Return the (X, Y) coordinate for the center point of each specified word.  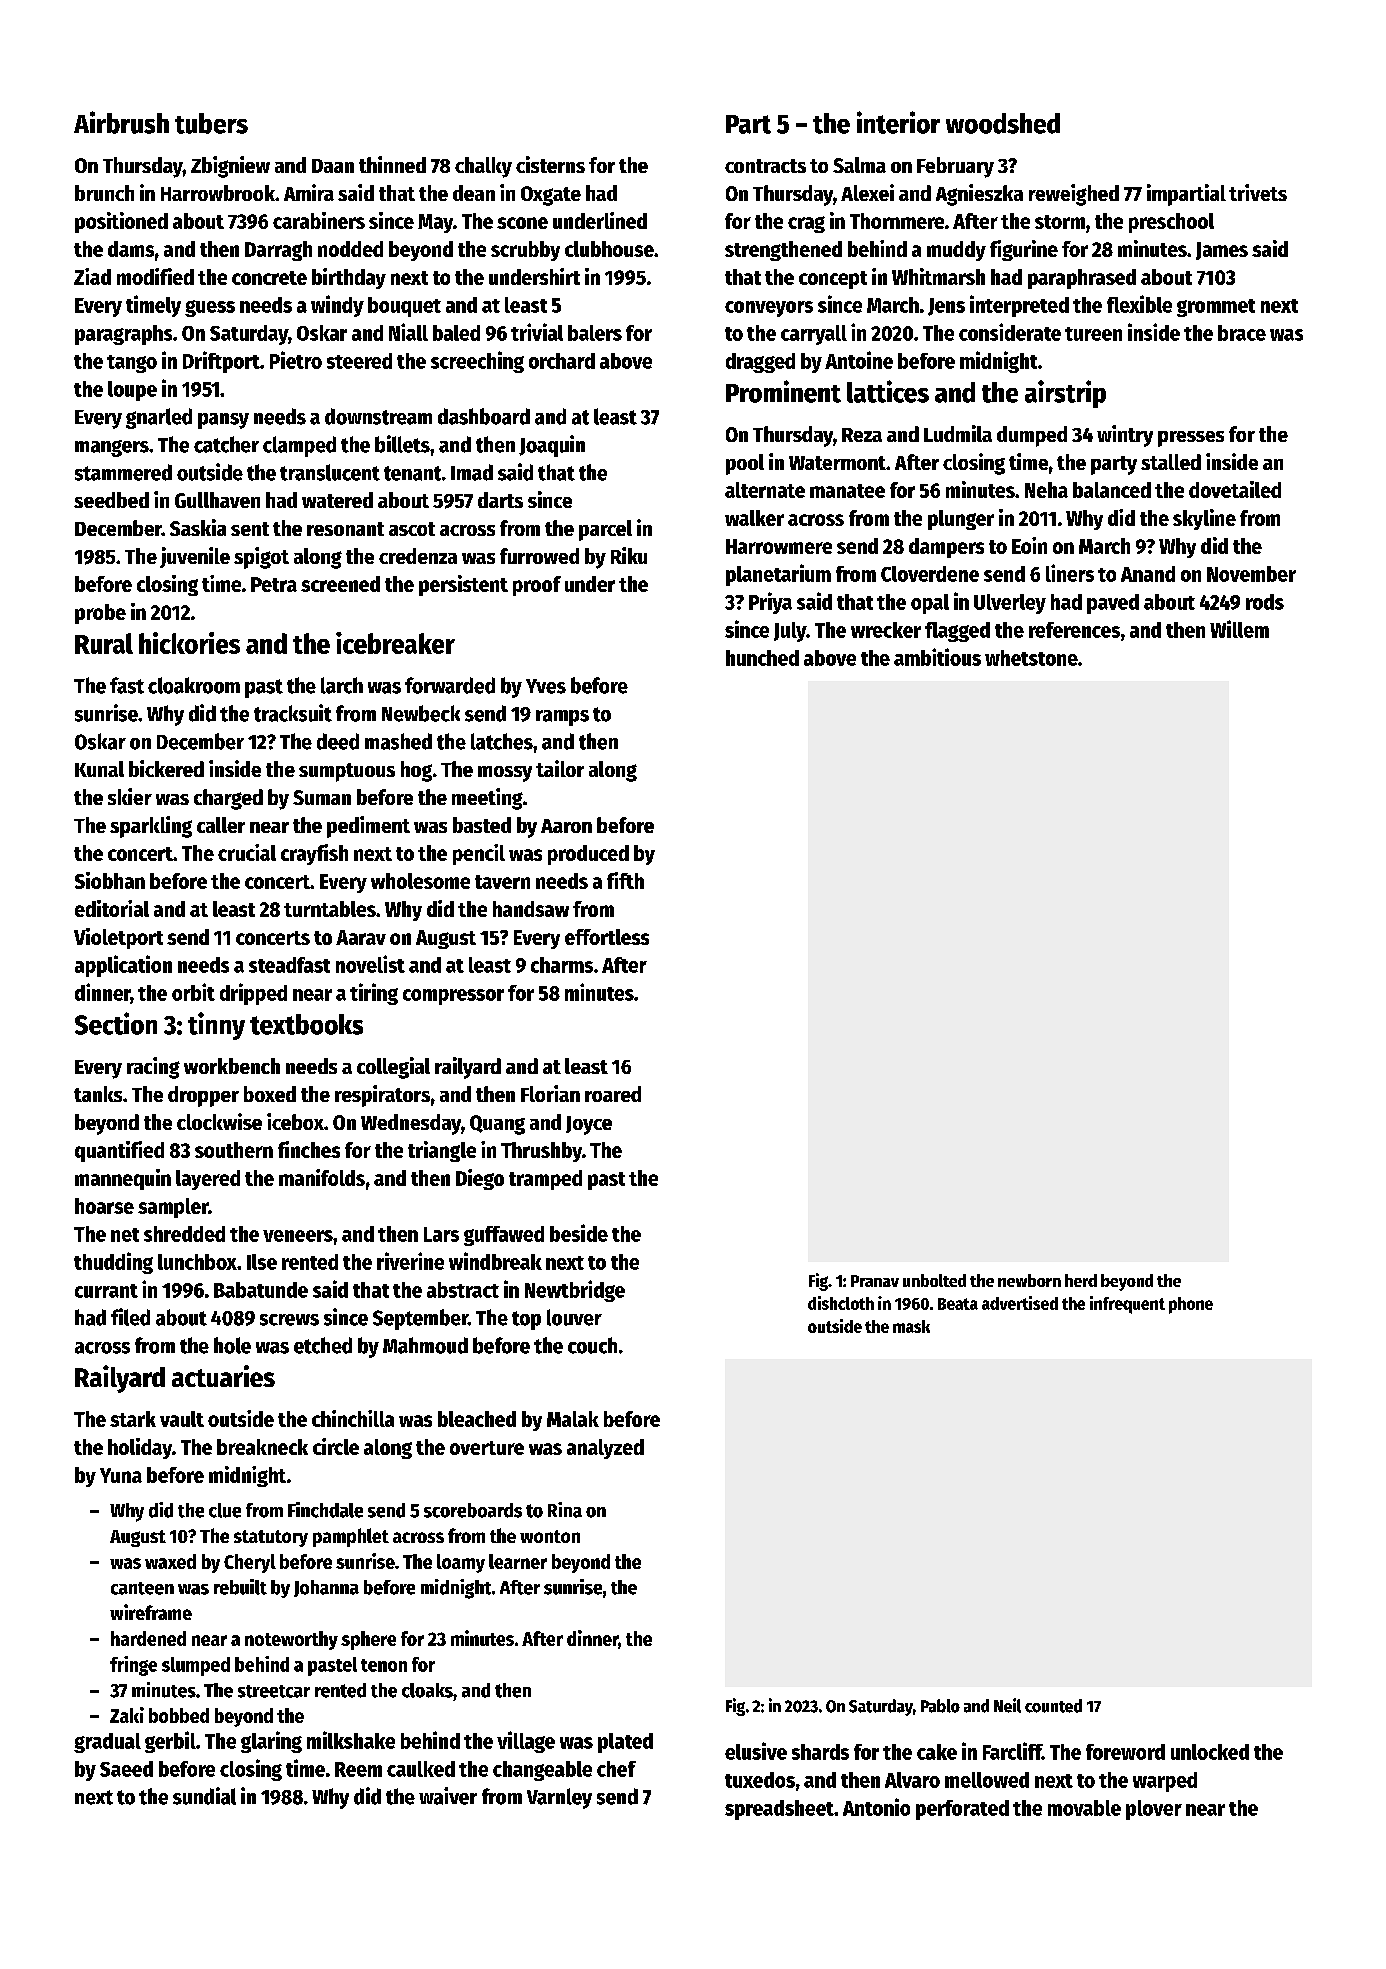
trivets (1258, 192)
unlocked (1210, 1752)
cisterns (550, 164)
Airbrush (121, 122)
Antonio (876, 1807)
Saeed (126, 1769)
